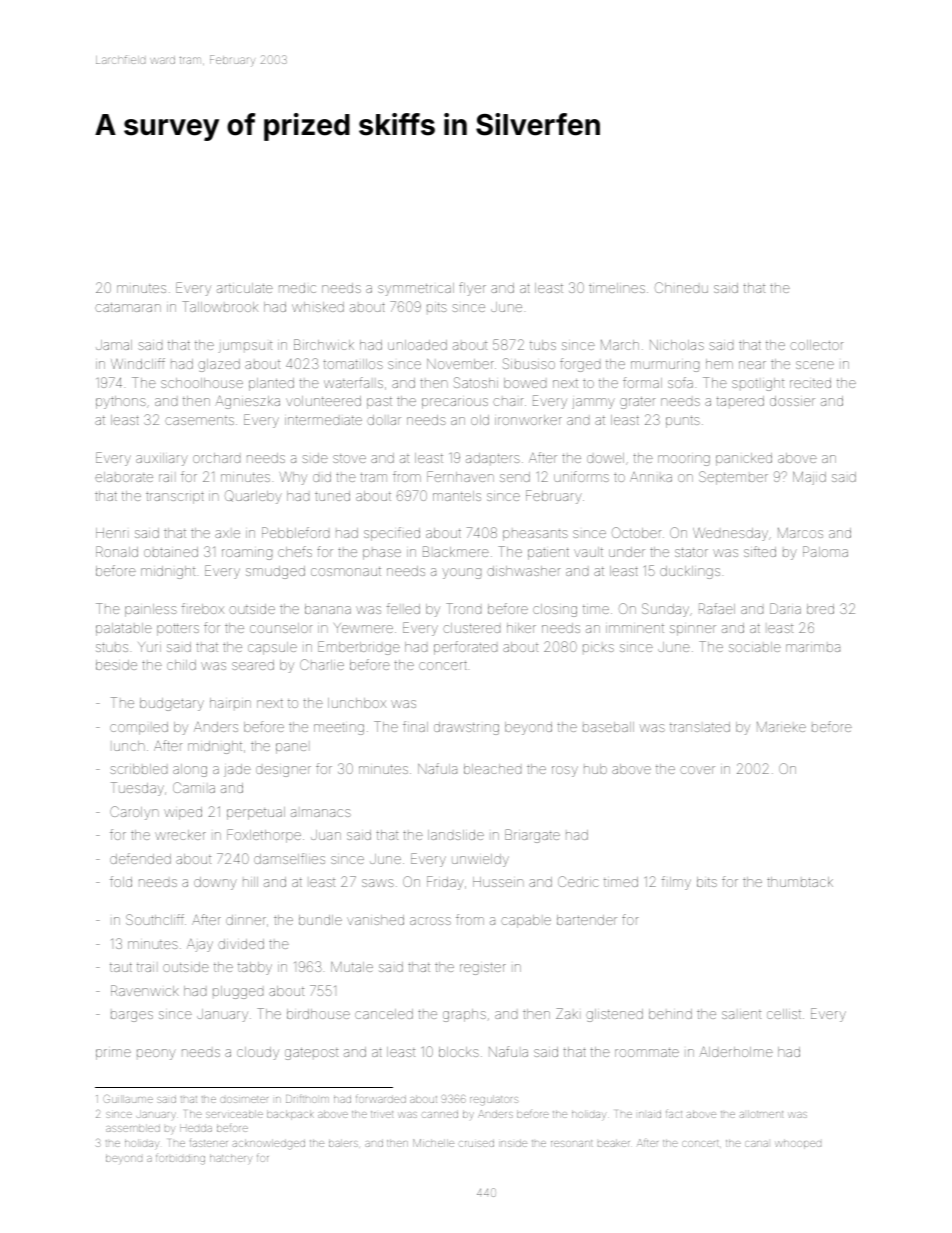 The image size is (952, 1233). I want to click on regulators, so click(494, 1100).
